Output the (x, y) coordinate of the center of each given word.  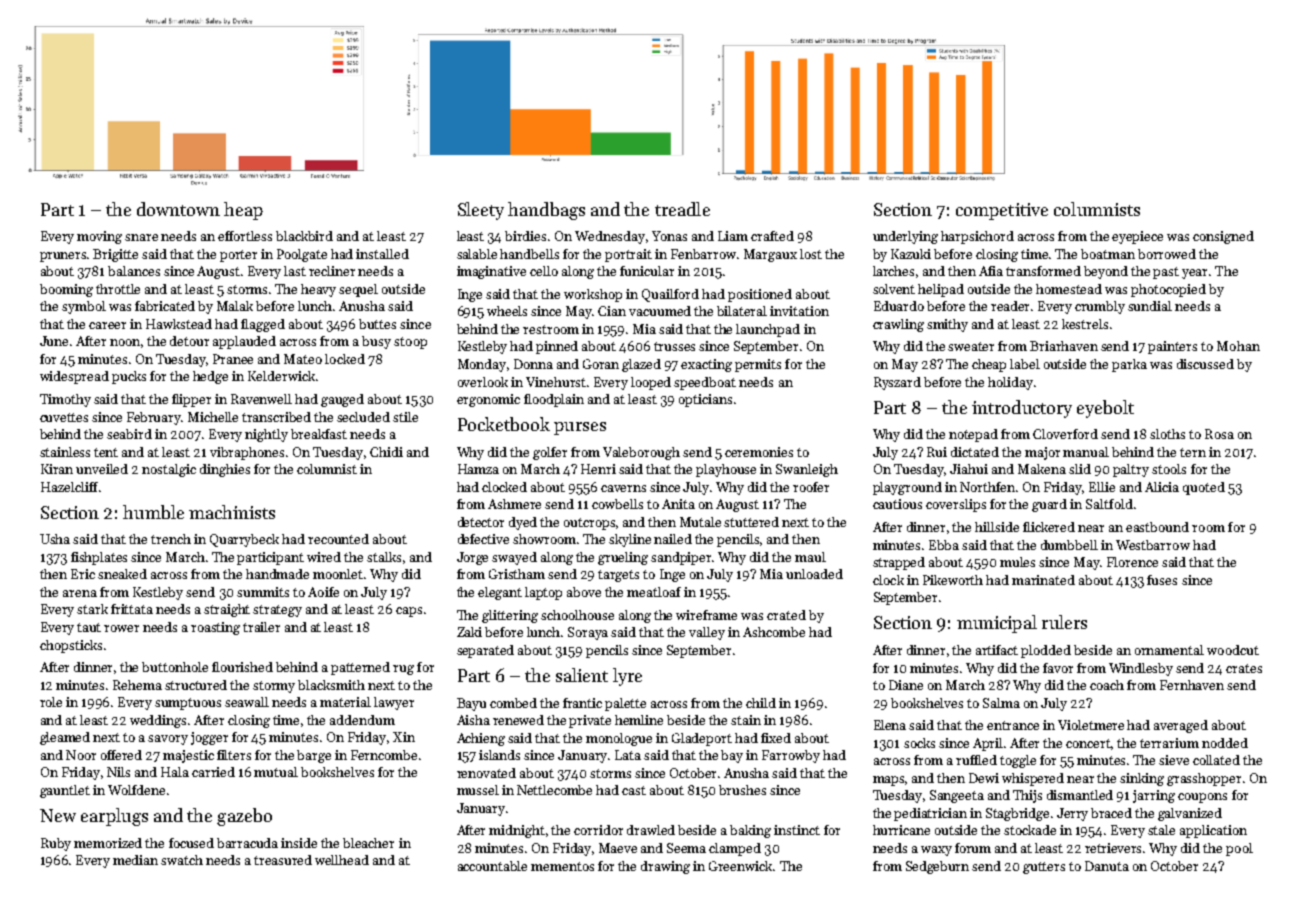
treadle (682, 209)
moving (99, 237)
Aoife (323, 592)
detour (189, 341)
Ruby (56, 844)
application (1213, 831)
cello (544, 271)
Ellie (1102, 487)
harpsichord (977, 237)
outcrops (590, 524)
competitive (1002, 211)
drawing (665, 867)
